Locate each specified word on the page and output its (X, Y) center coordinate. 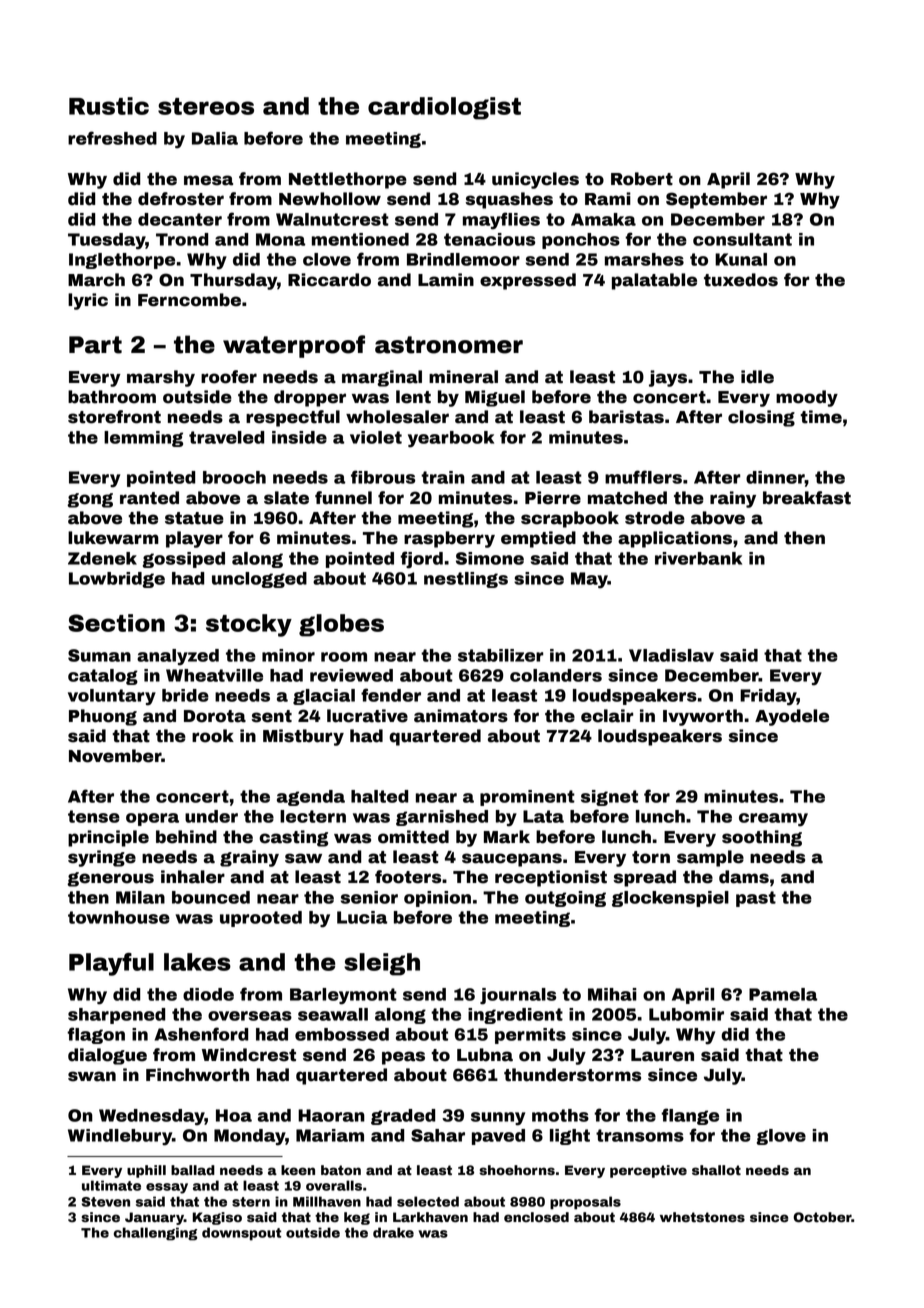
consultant (742, 239)
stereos (206, 106)
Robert (642, 179)
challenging (155, 1234)
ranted (149, 498)
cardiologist (444, 108)
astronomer (449, 345)
